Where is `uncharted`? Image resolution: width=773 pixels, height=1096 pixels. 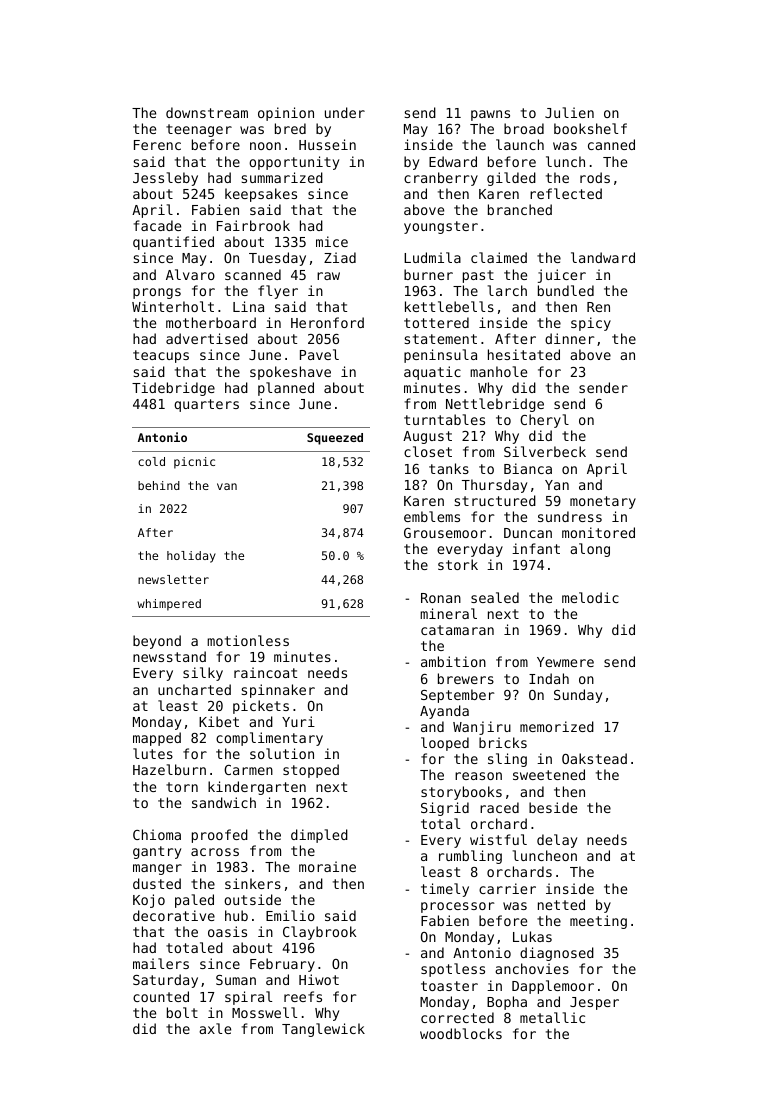
uncharted is located at coordinates (194, 689).
